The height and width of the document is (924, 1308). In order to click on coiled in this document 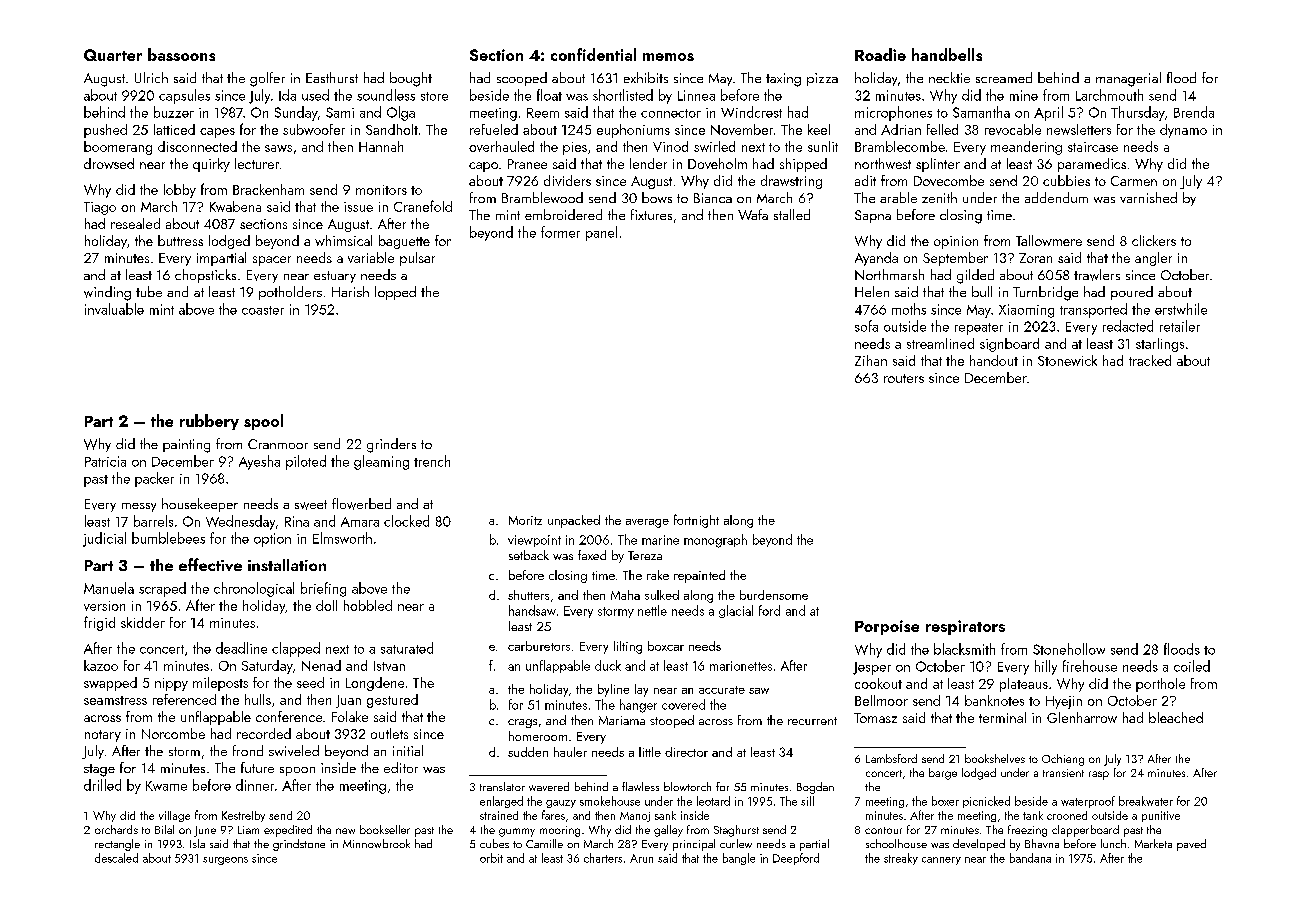, I will do `click(1192, 666)`.
